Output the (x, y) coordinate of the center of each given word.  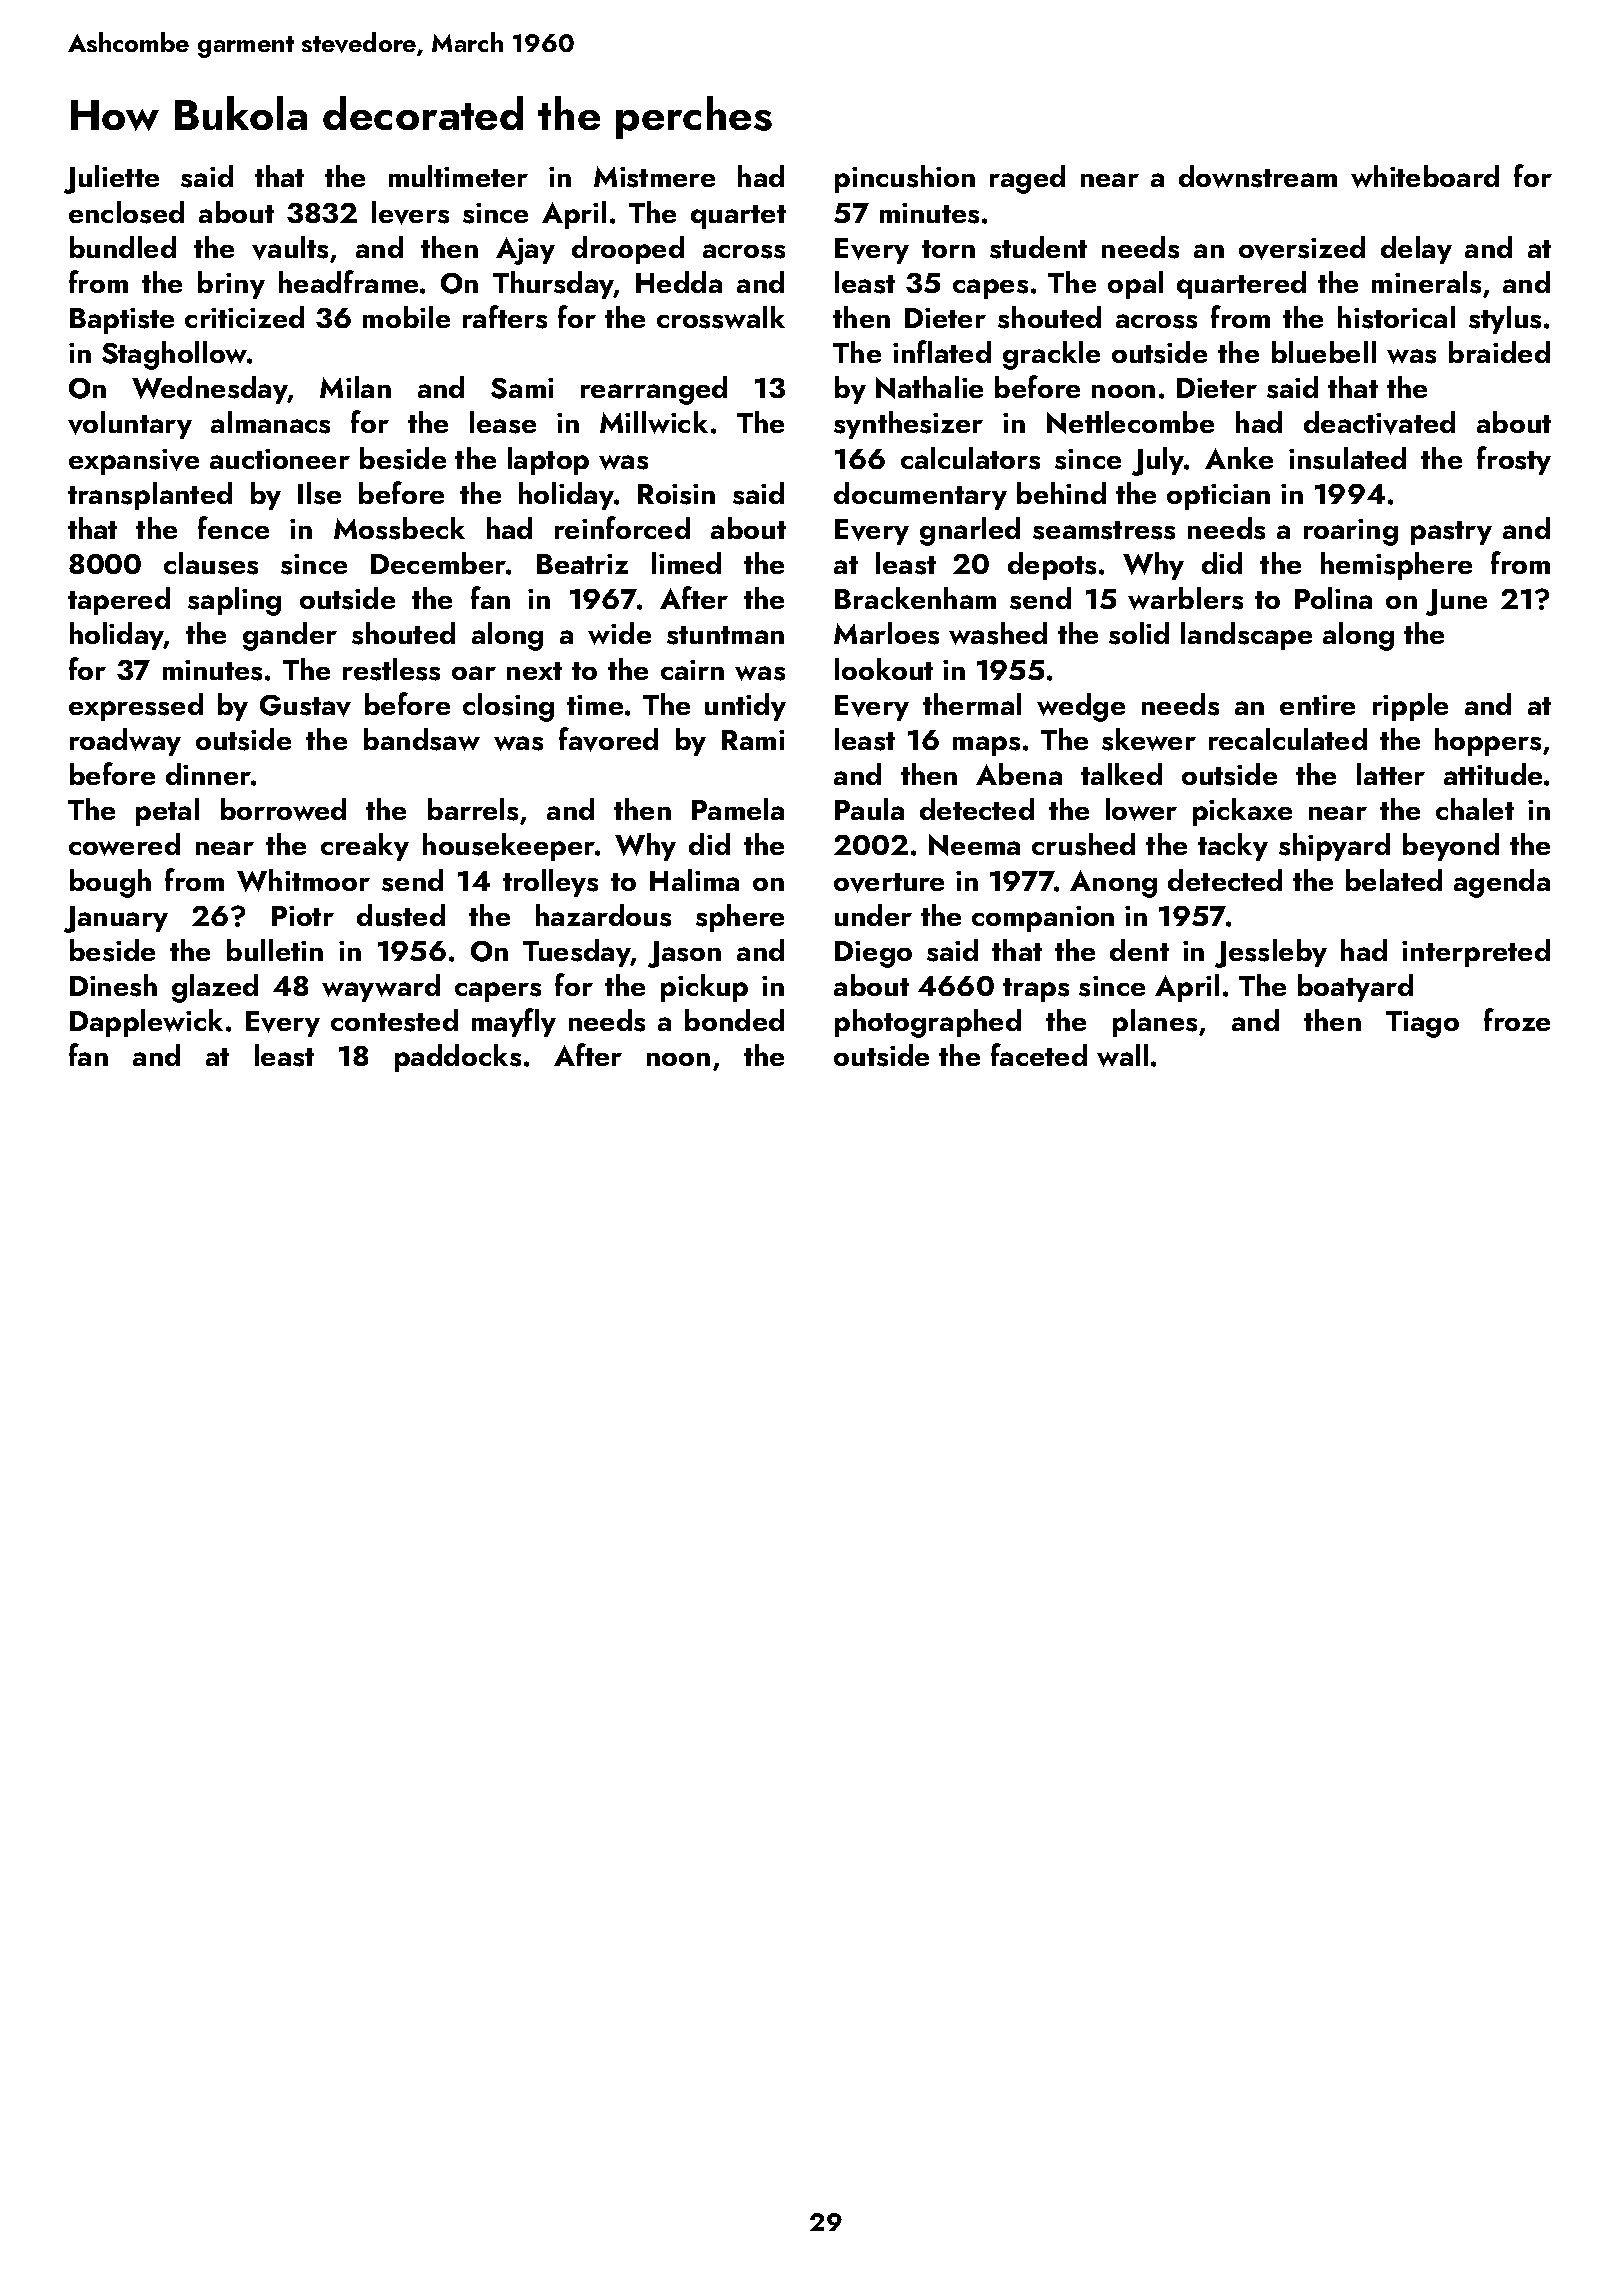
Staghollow (175, 355)
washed (998, 633)
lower (1141, 809)
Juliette (111, 179)
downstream (1258, 176)
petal (167, 812)
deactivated (1379, 423)
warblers (1185, 598)
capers (498, 992)
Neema (974, 845)
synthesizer (908, 425)
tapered (119, 601)
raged (1027, 179)
